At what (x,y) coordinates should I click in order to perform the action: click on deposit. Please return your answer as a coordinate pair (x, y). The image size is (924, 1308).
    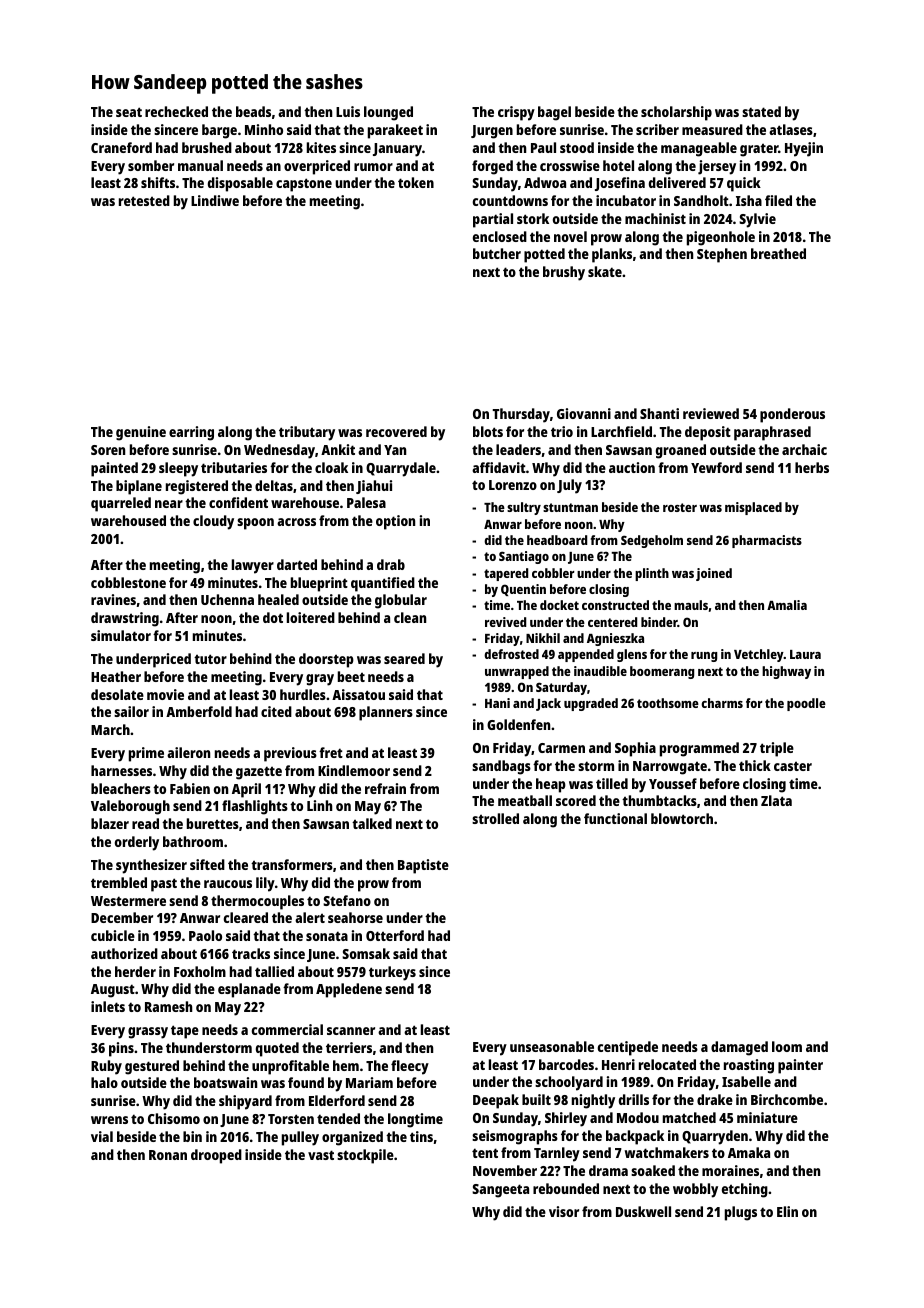
    Looking at the image, I should click on (708, 433).
